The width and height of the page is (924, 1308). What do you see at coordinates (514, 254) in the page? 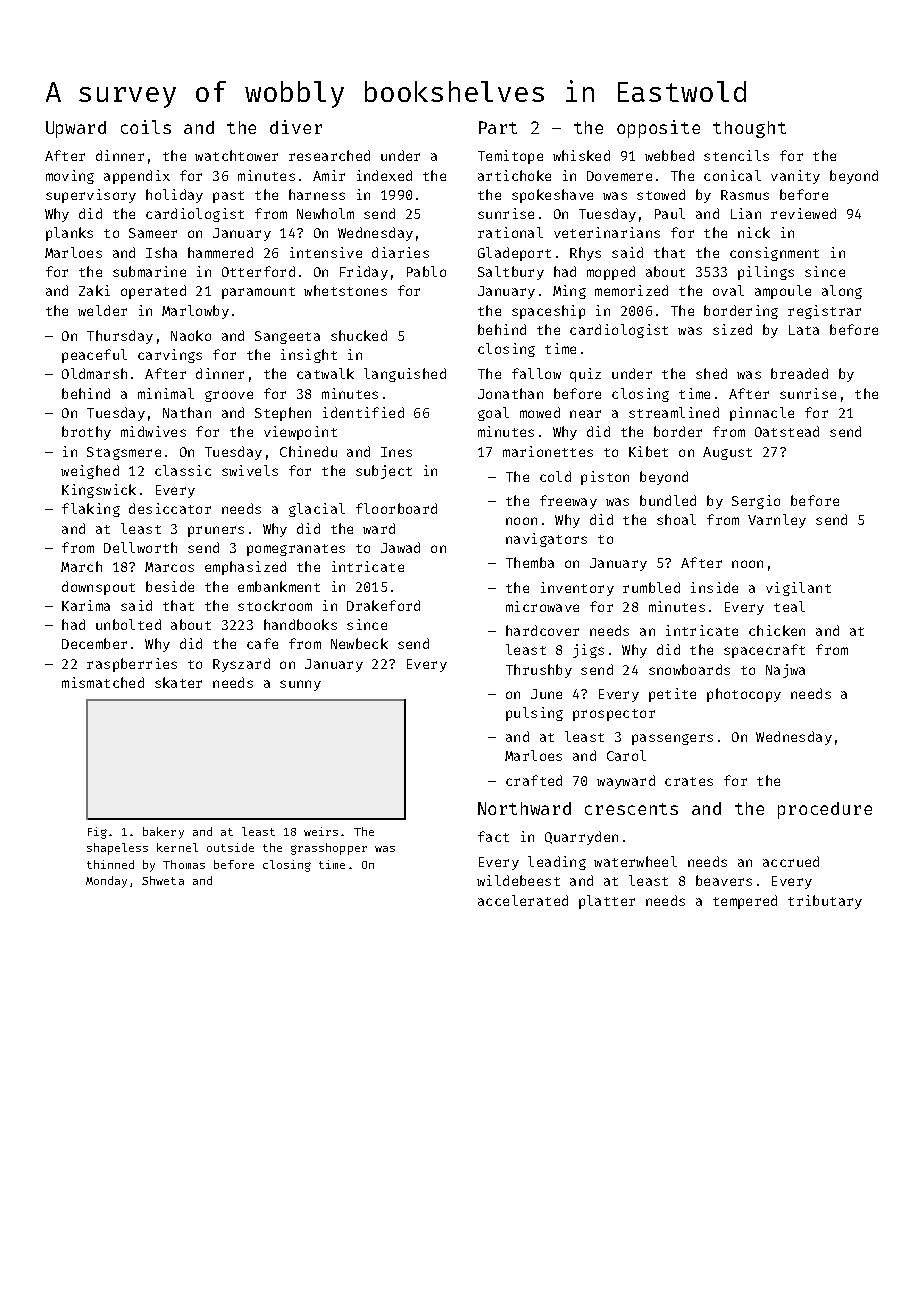
I see `Gladeport` at bounding box center [514, 254].
